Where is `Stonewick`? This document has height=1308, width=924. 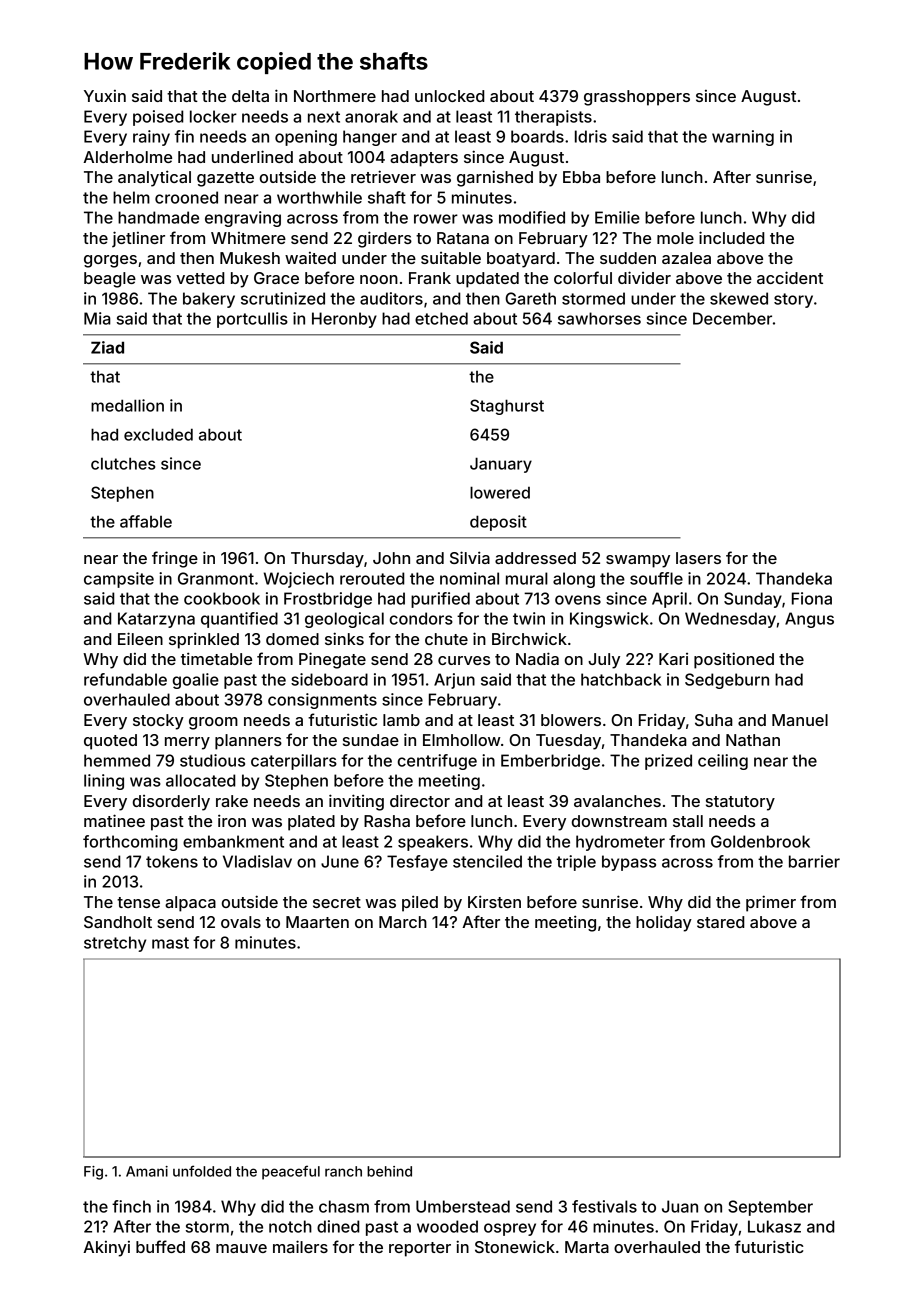 Stonewick is located at coordinates (515, 1246).
